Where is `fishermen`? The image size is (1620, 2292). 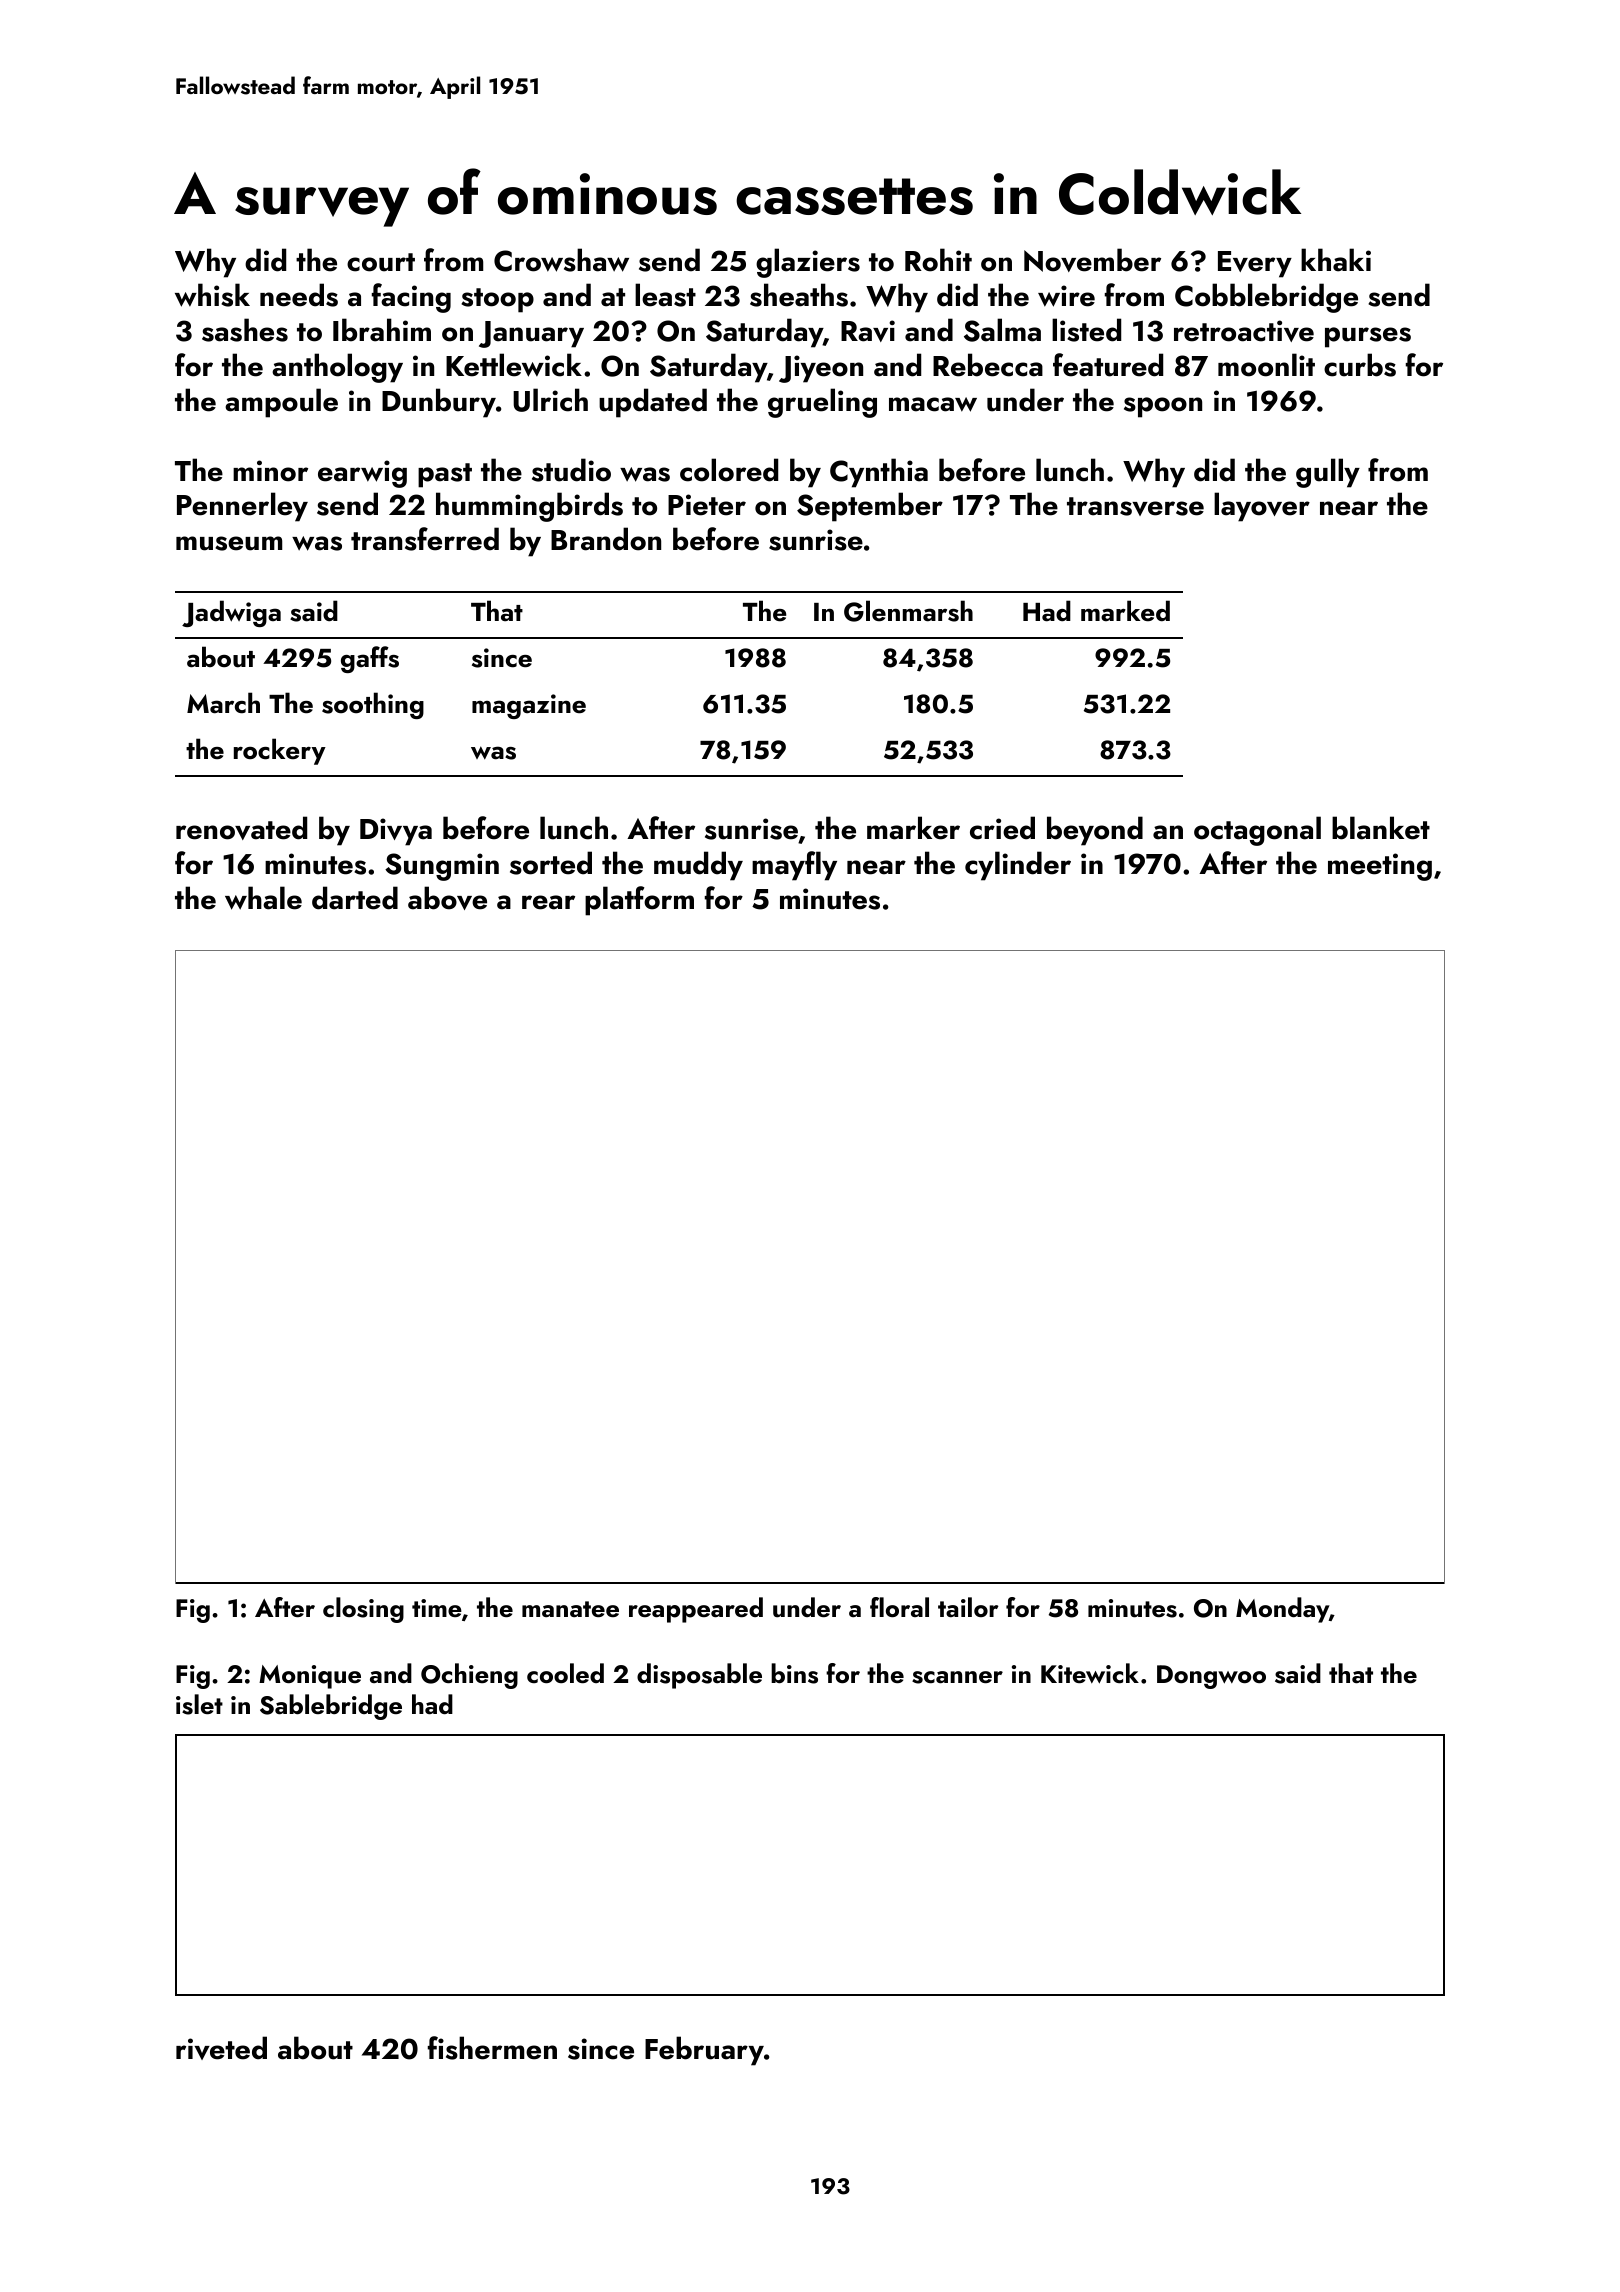 fishermen is located at coordinates (492, 2048).
